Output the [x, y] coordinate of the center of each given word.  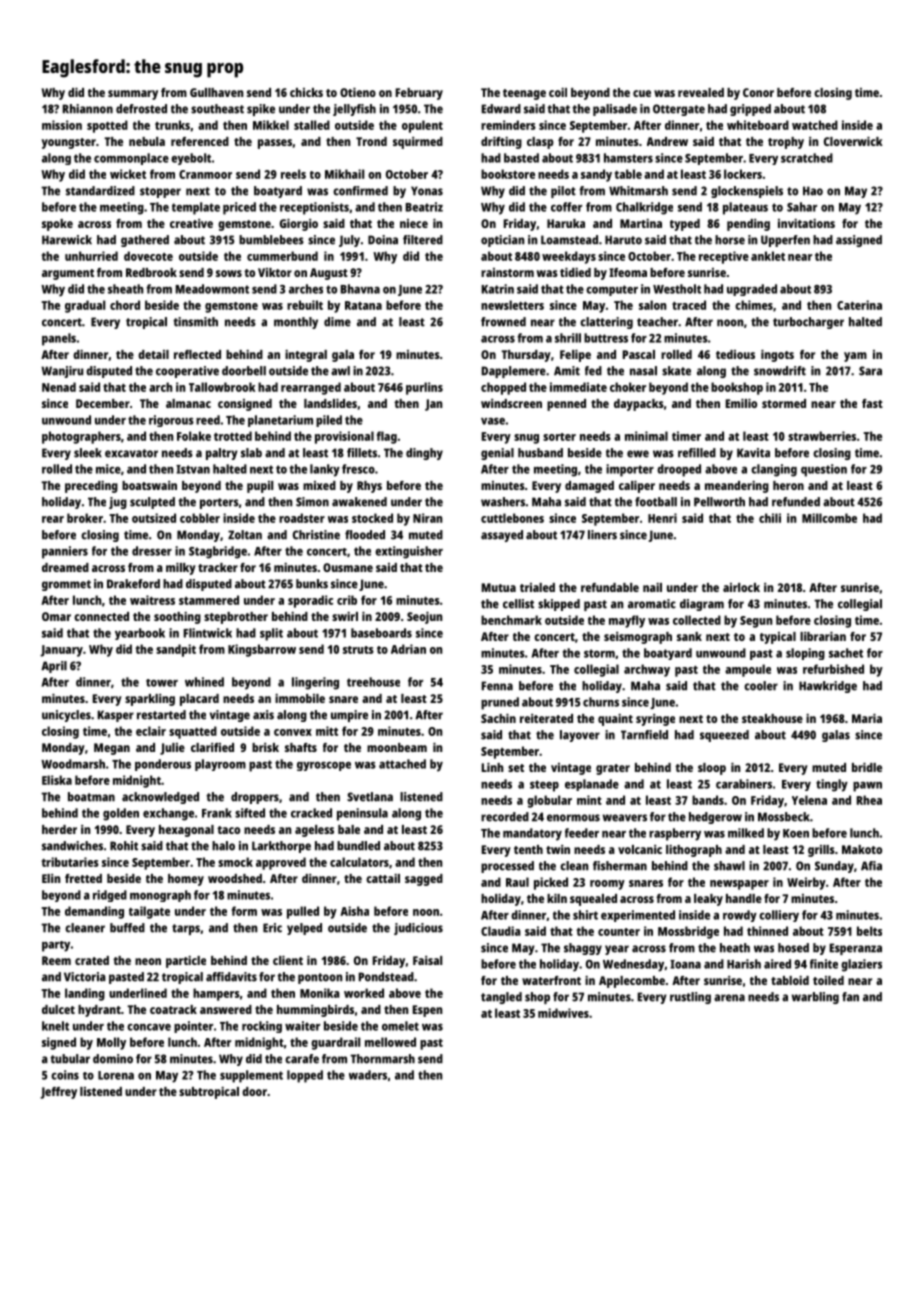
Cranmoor [205, 174]
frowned [503, 322]
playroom [220, 765]
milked [746, 833]
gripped [750, 110]
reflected [197, 354]
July [349, 241]
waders [368, 1075]
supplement [251, 1076]
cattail [383, 878]
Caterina [859, 305]
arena [729, 998]
